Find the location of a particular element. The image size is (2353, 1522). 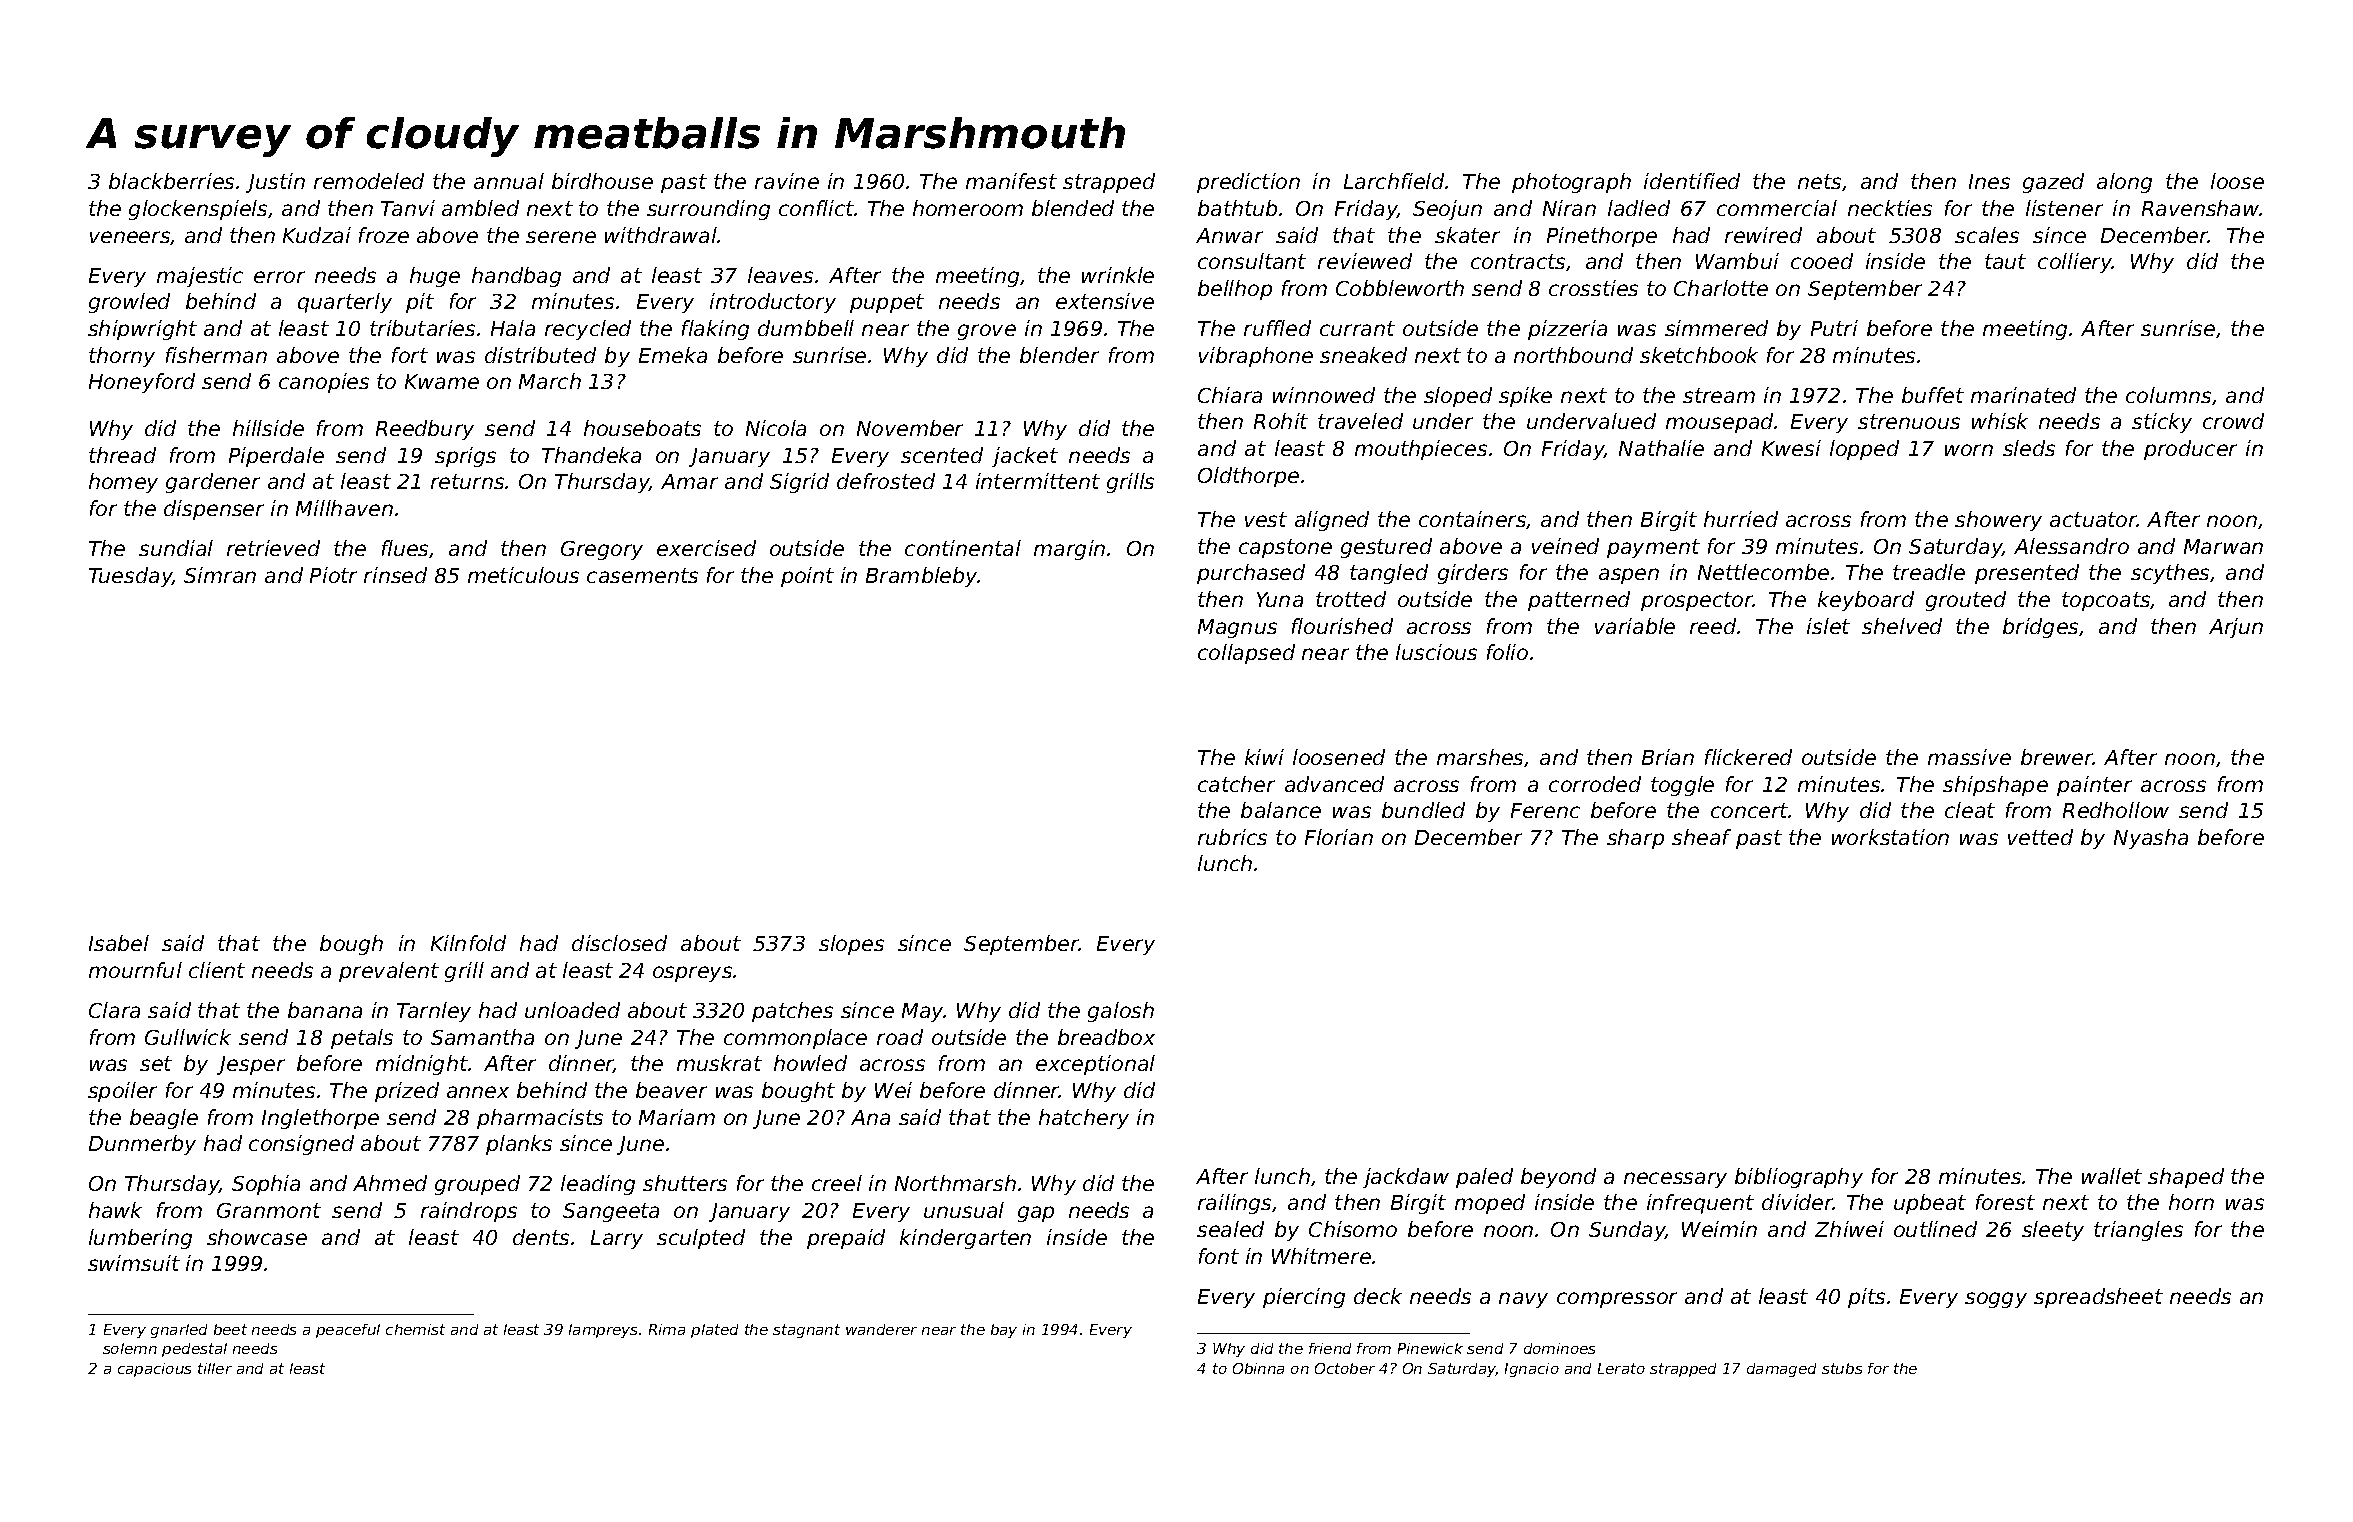

Kilnfold is located at coordinates (468, 943).
